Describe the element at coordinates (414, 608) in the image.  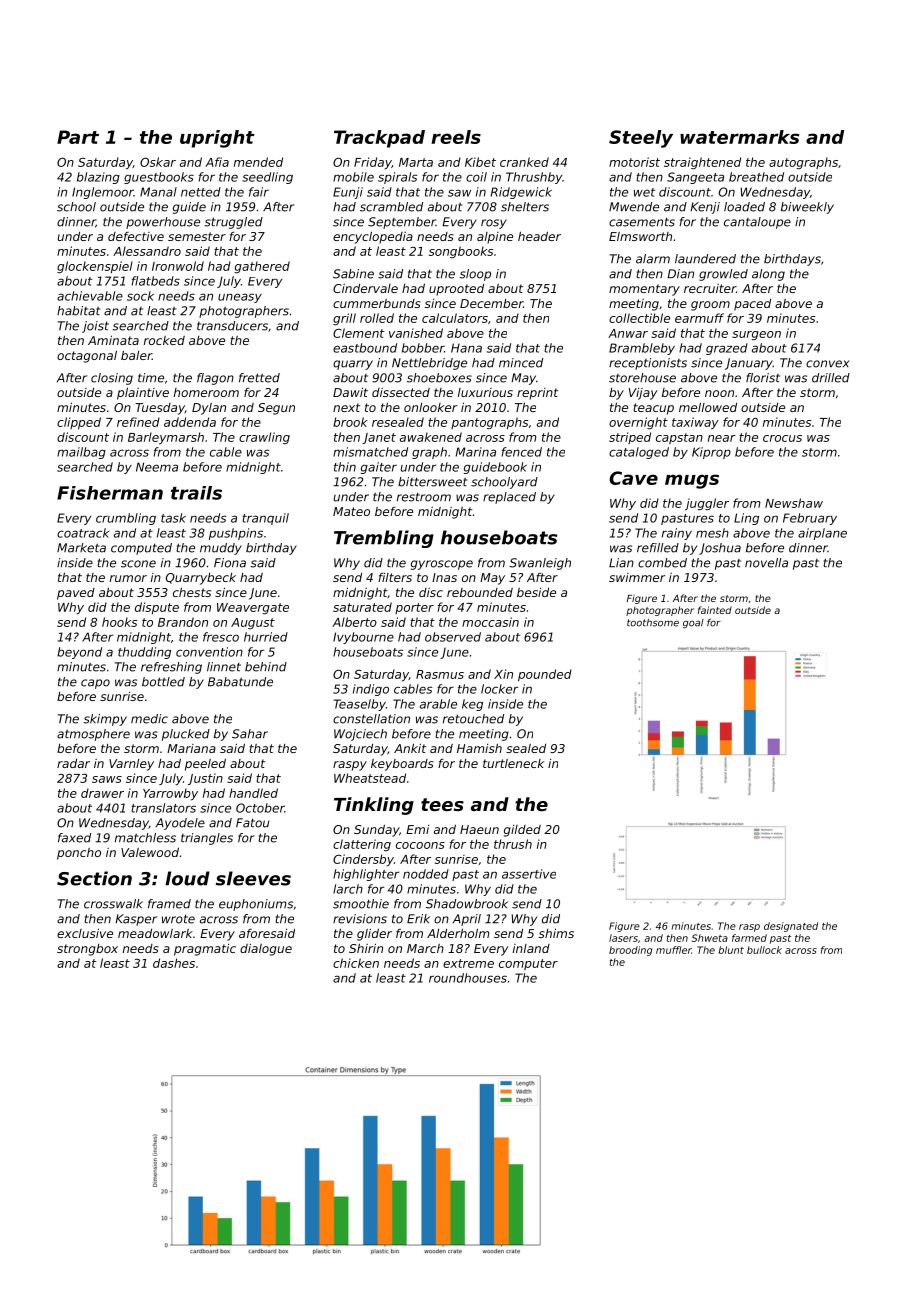
I see `porter` at that location.
